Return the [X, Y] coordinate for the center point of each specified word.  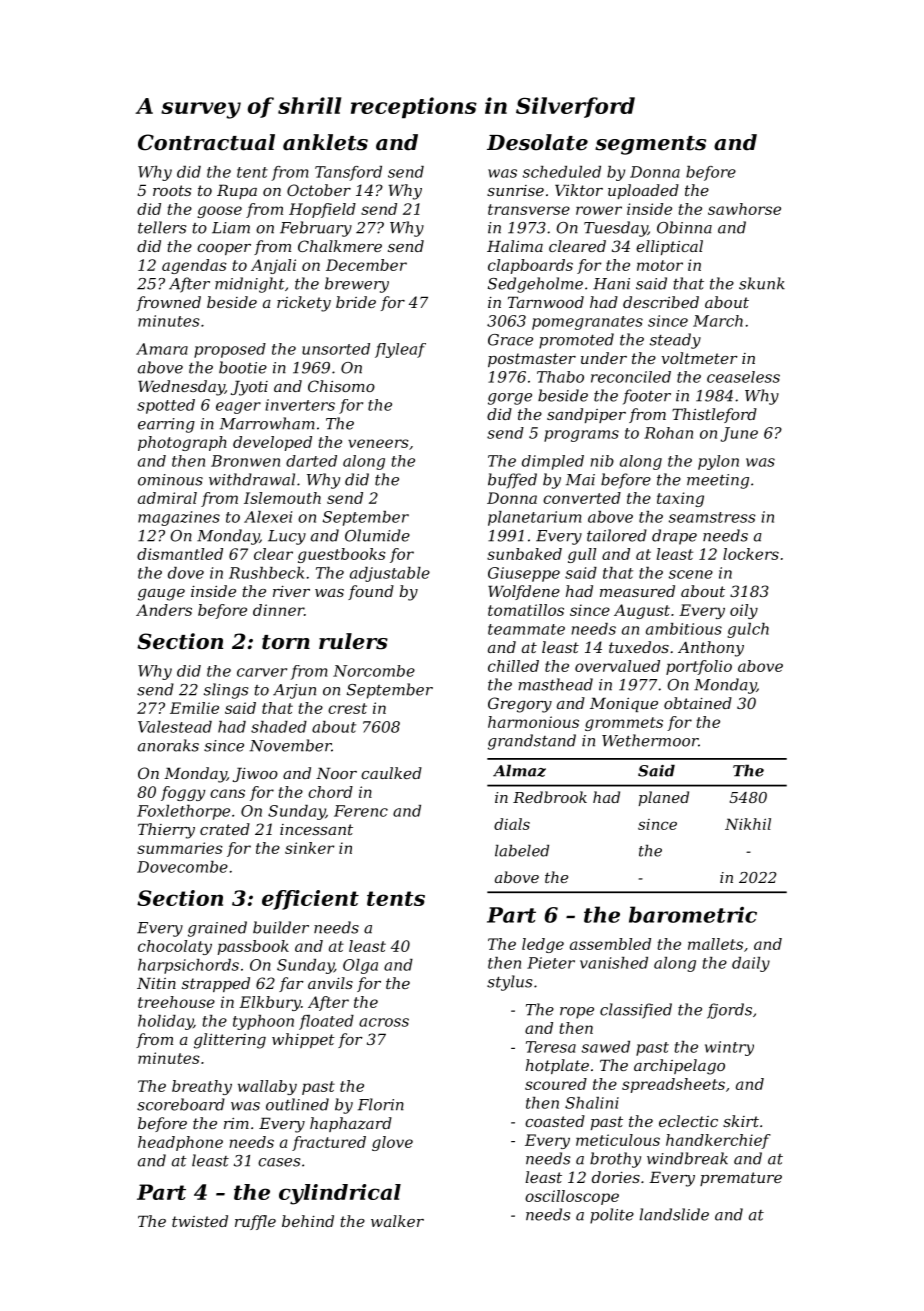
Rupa [237, 191]
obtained [698, 703]
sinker [309, 848]
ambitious [684, 629]
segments [650, 145]
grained [217, 929]
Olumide [377, 535]
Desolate [537, 142]
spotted [166, 406]
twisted [200, 1221]
